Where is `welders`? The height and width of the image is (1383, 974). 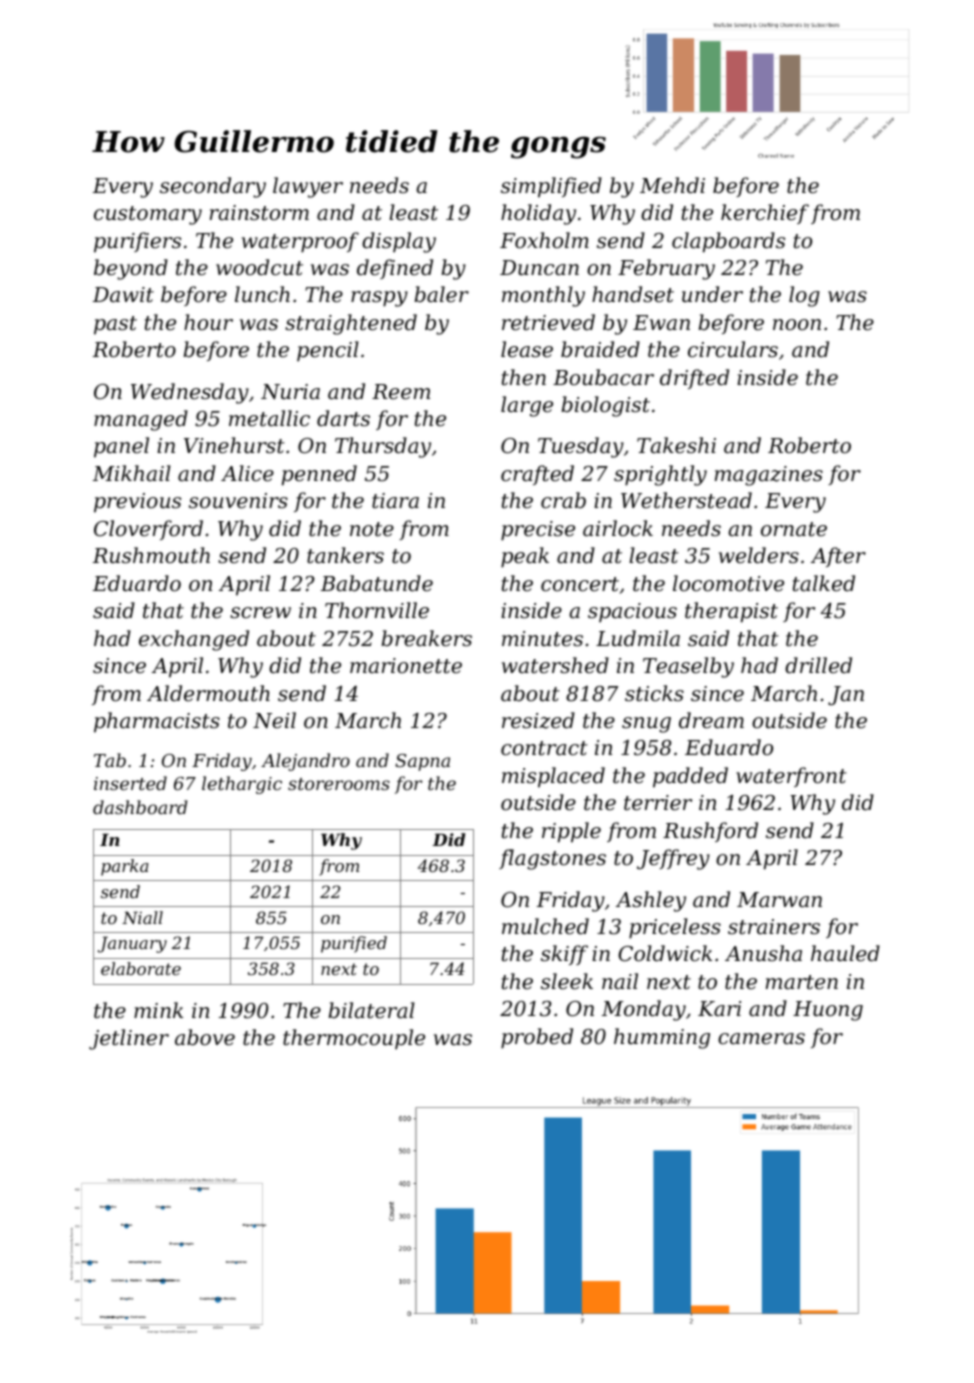 welders is located at coordinates (759, 555).
